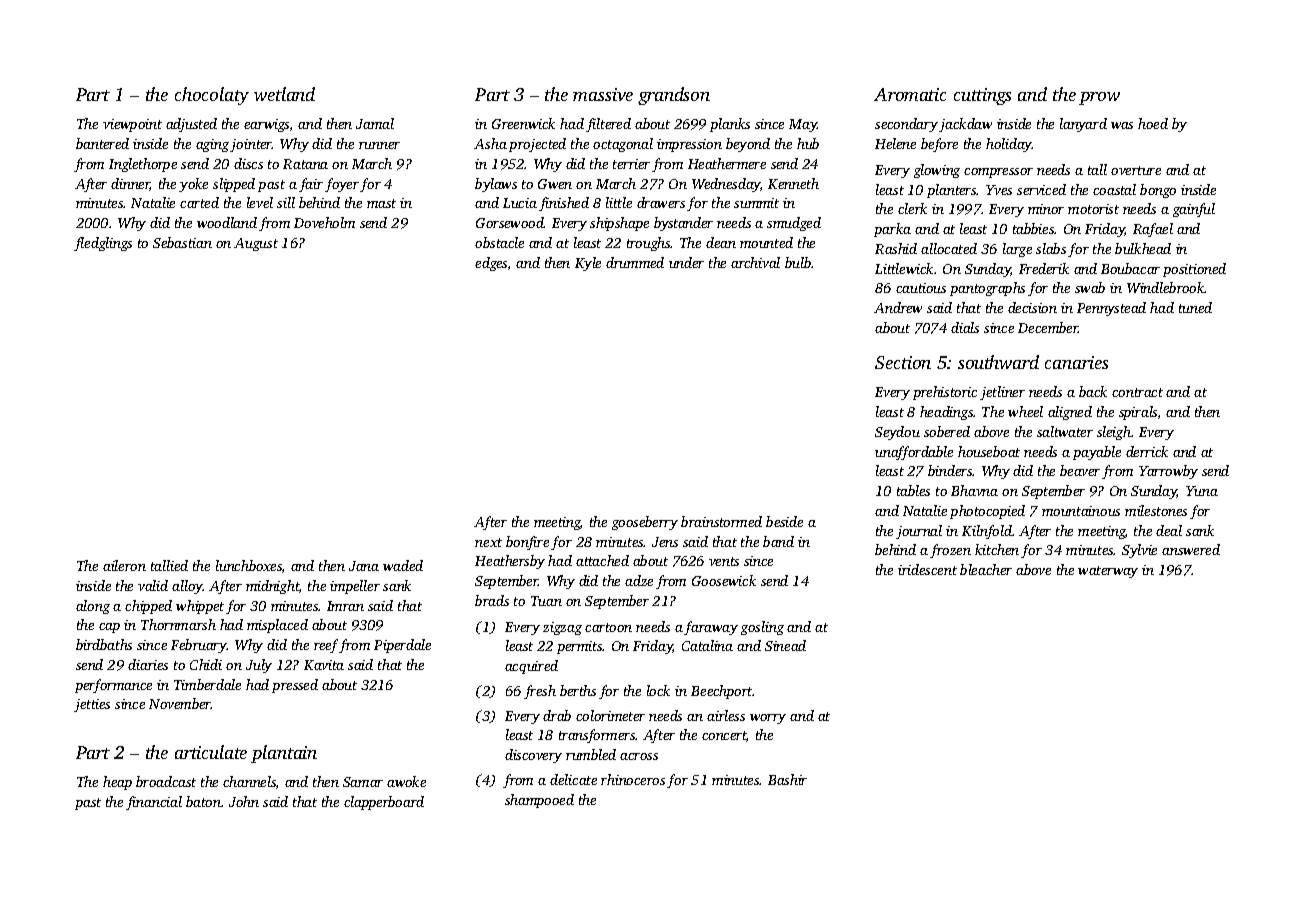  What do you see at coordinates (724, 561) in the screenshot?
I see `vents` at bounding box center [724, 561].
